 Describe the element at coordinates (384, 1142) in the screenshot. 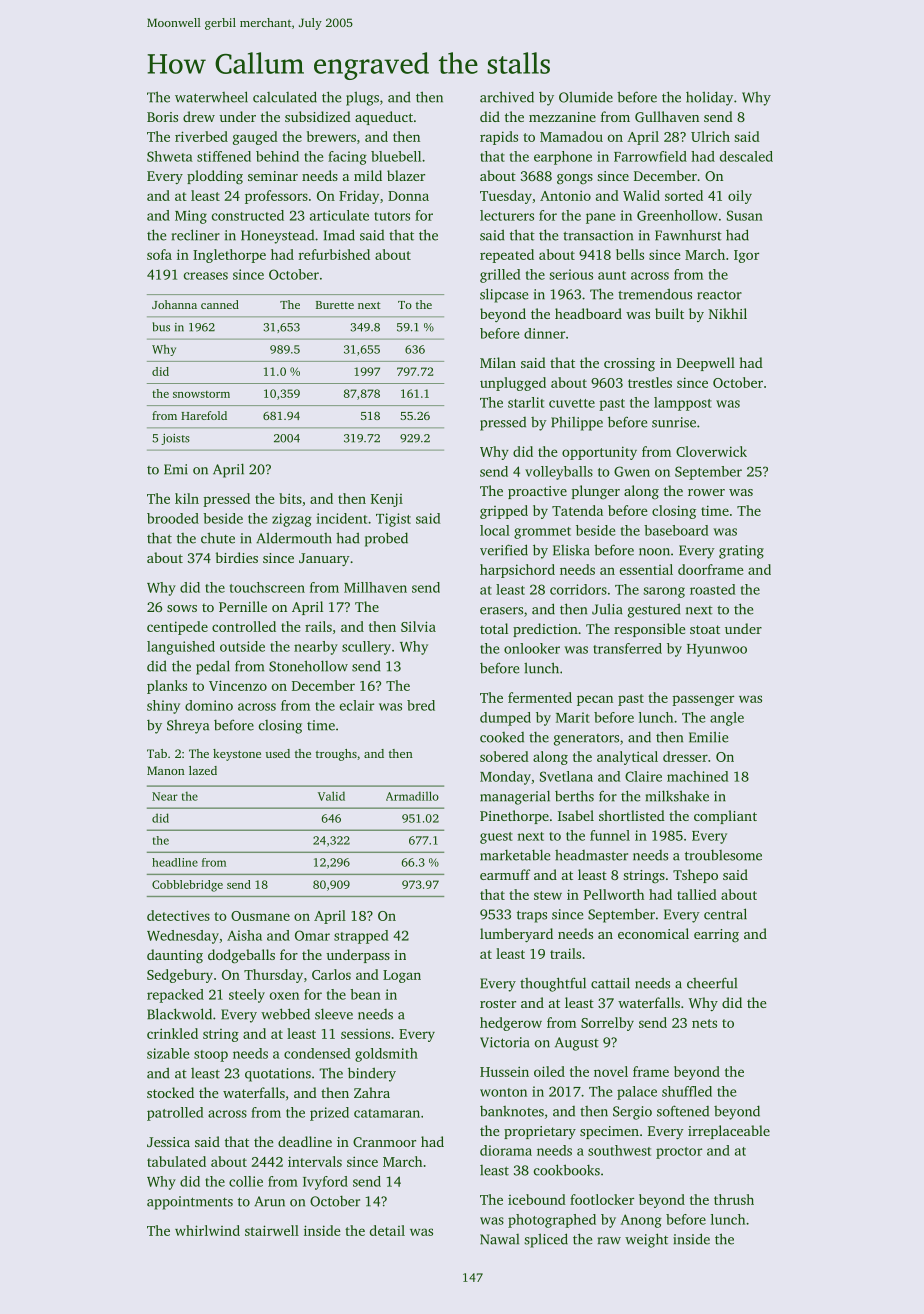

I see `Cranmoor` at that location.
